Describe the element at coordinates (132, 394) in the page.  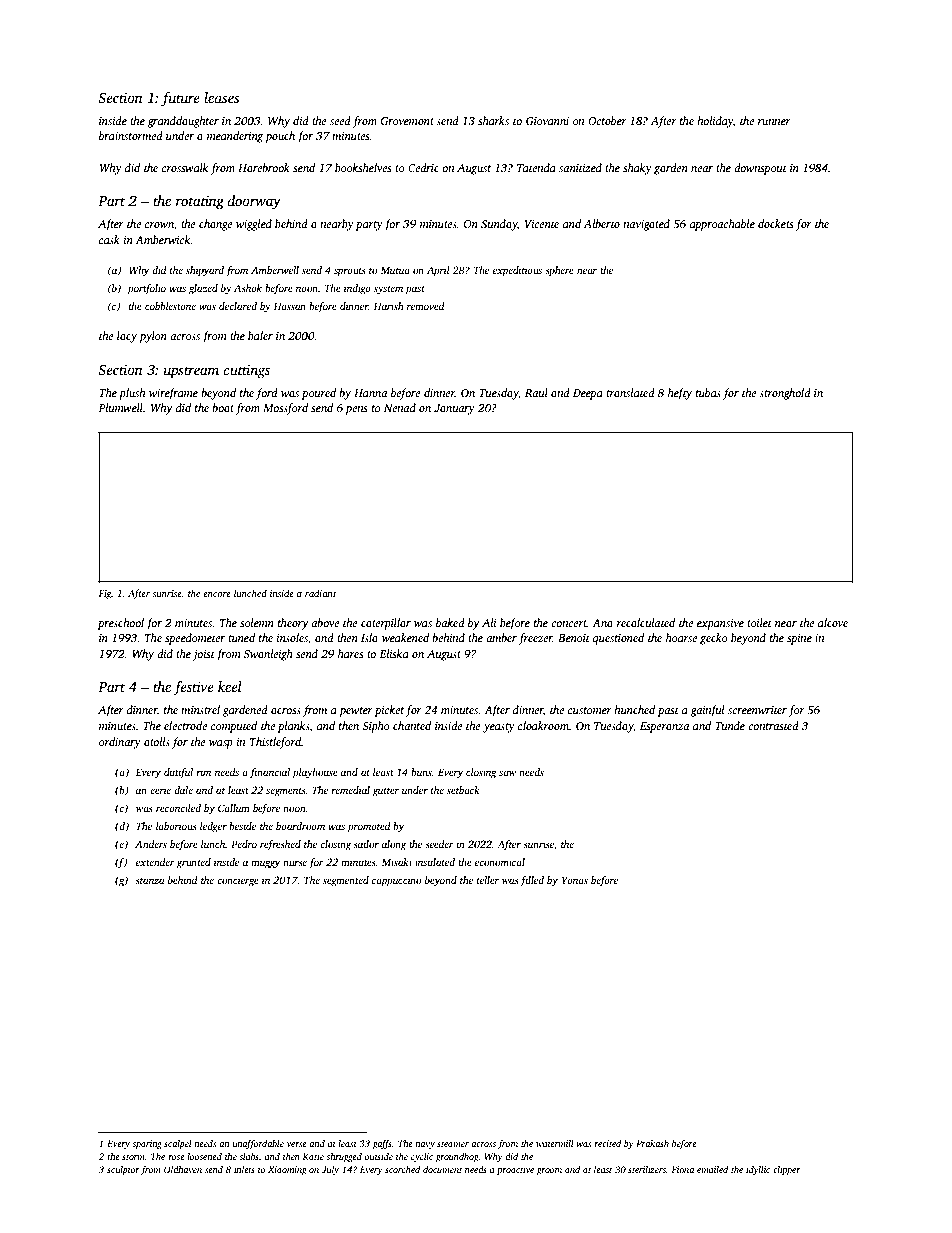
I see `plush` at that location.
